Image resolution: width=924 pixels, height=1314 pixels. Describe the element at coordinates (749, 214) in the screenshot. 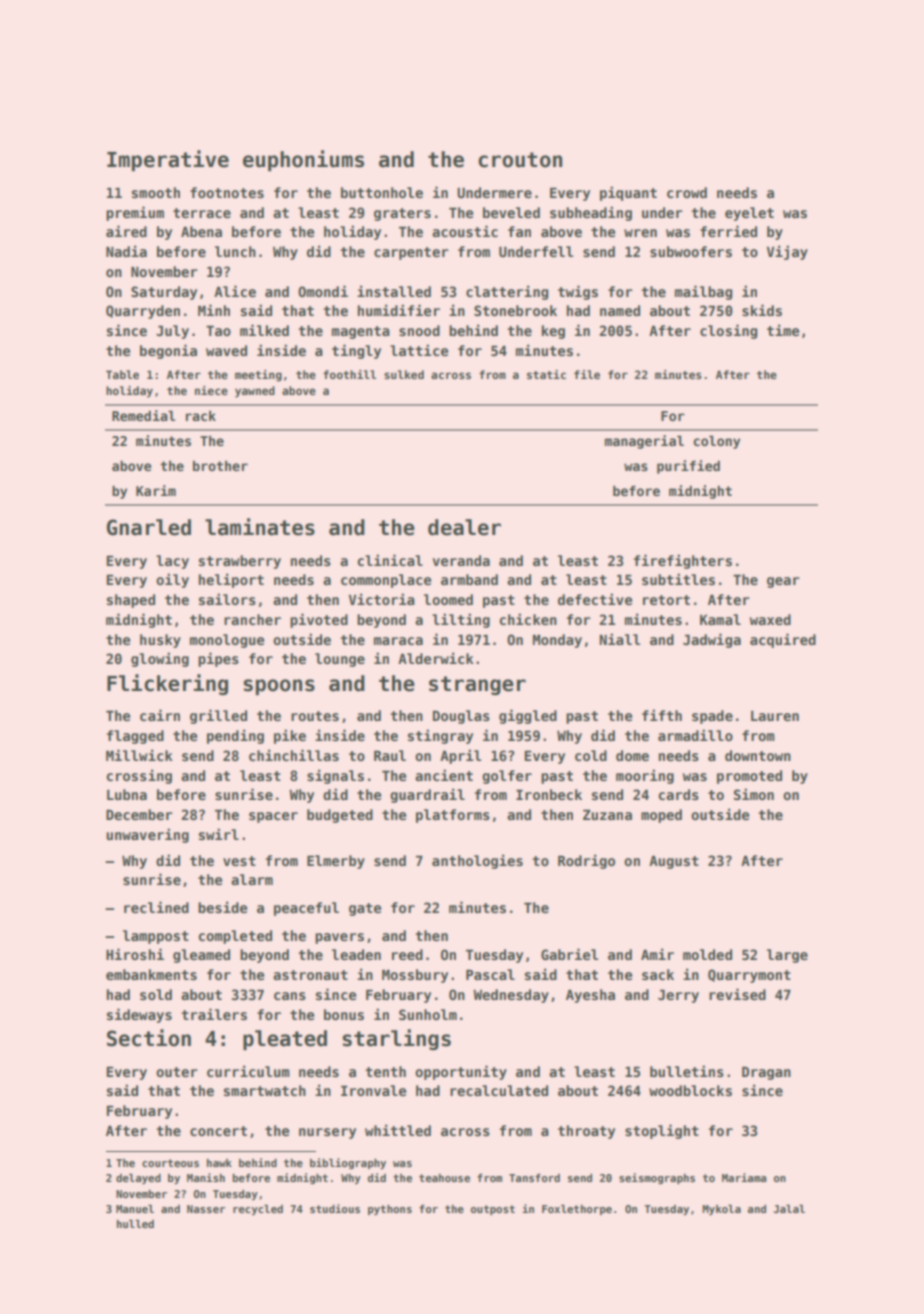

I see `eyelet` at that location.
